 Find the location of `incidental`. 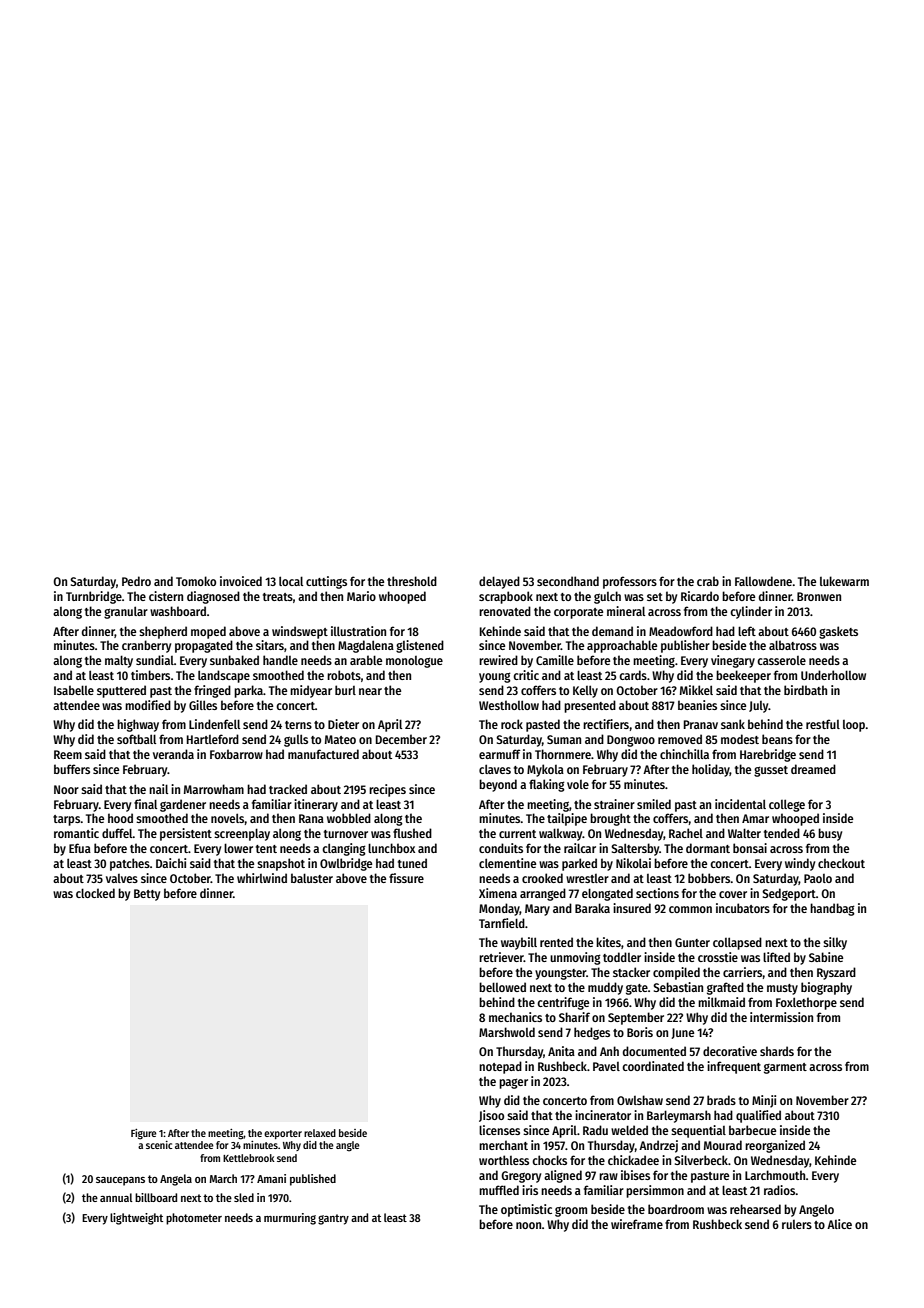

incidental is located at coordinates (740, 804).
